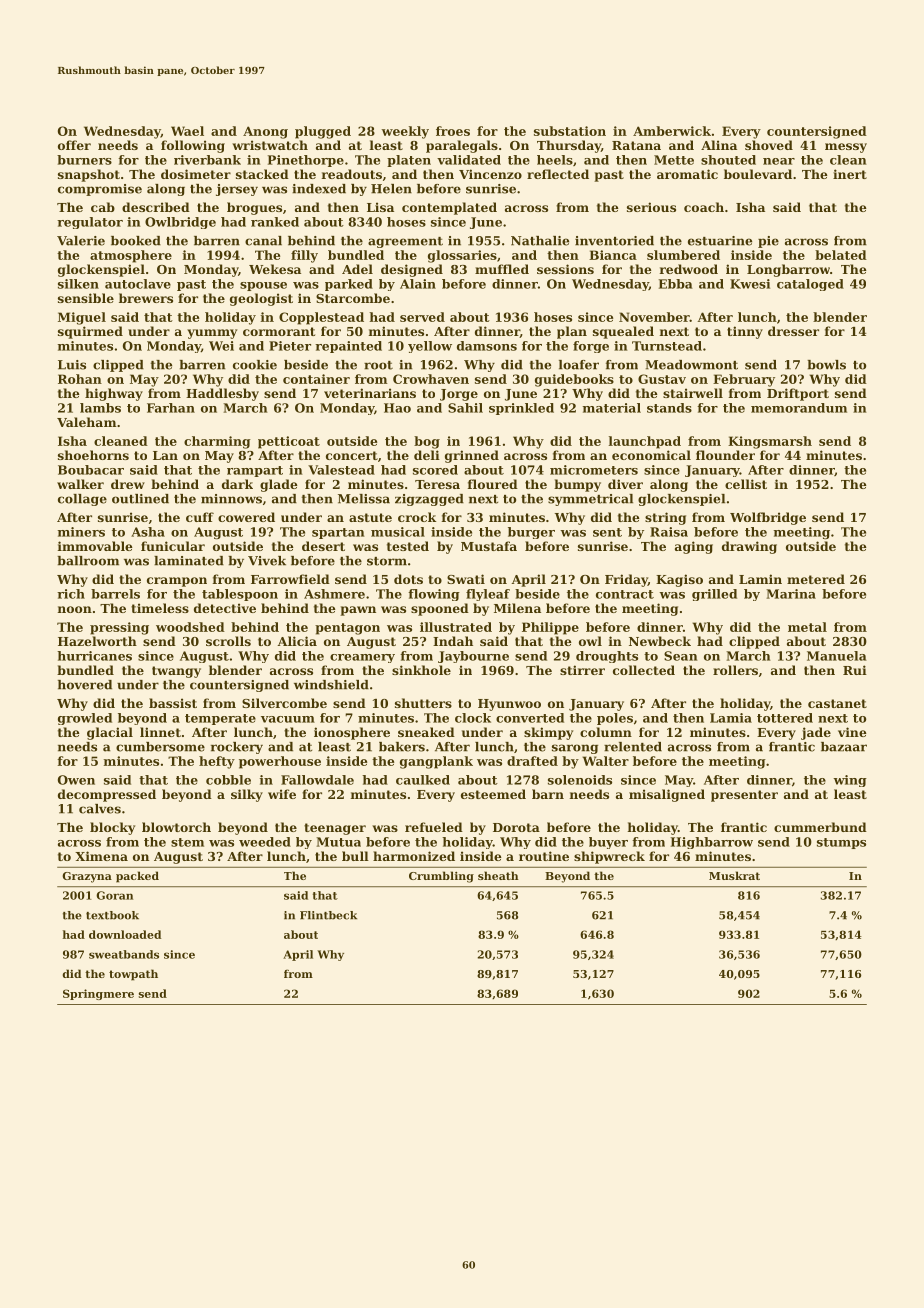 The width and height of the image is (924, 1308). What do you see at coordinates (462, 256) in the image?
I see `glossaries` at bounding box center [462, 256].
